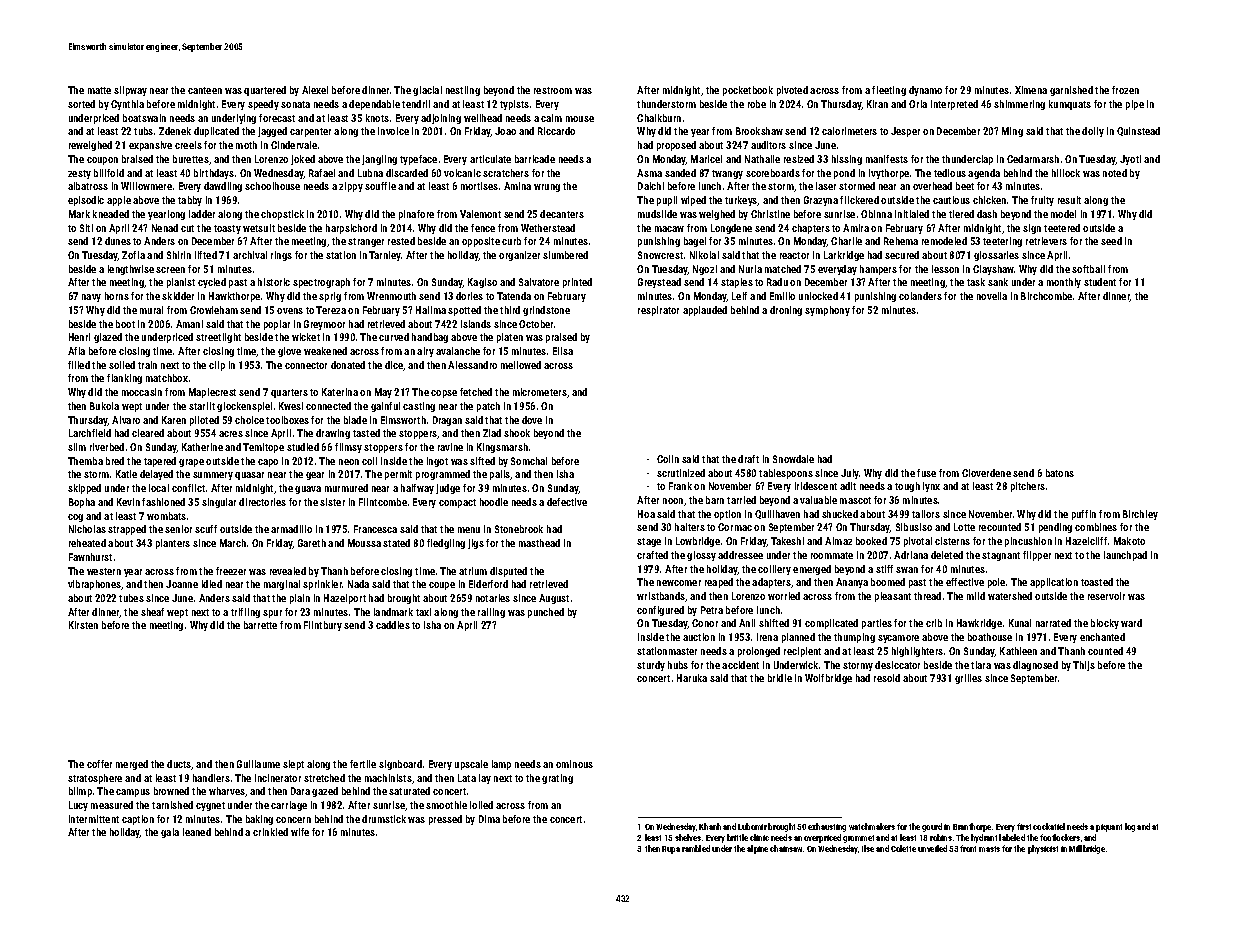  Describe the element at coordinates (927, 596) in the screenshot. I see `thread` at that location.
